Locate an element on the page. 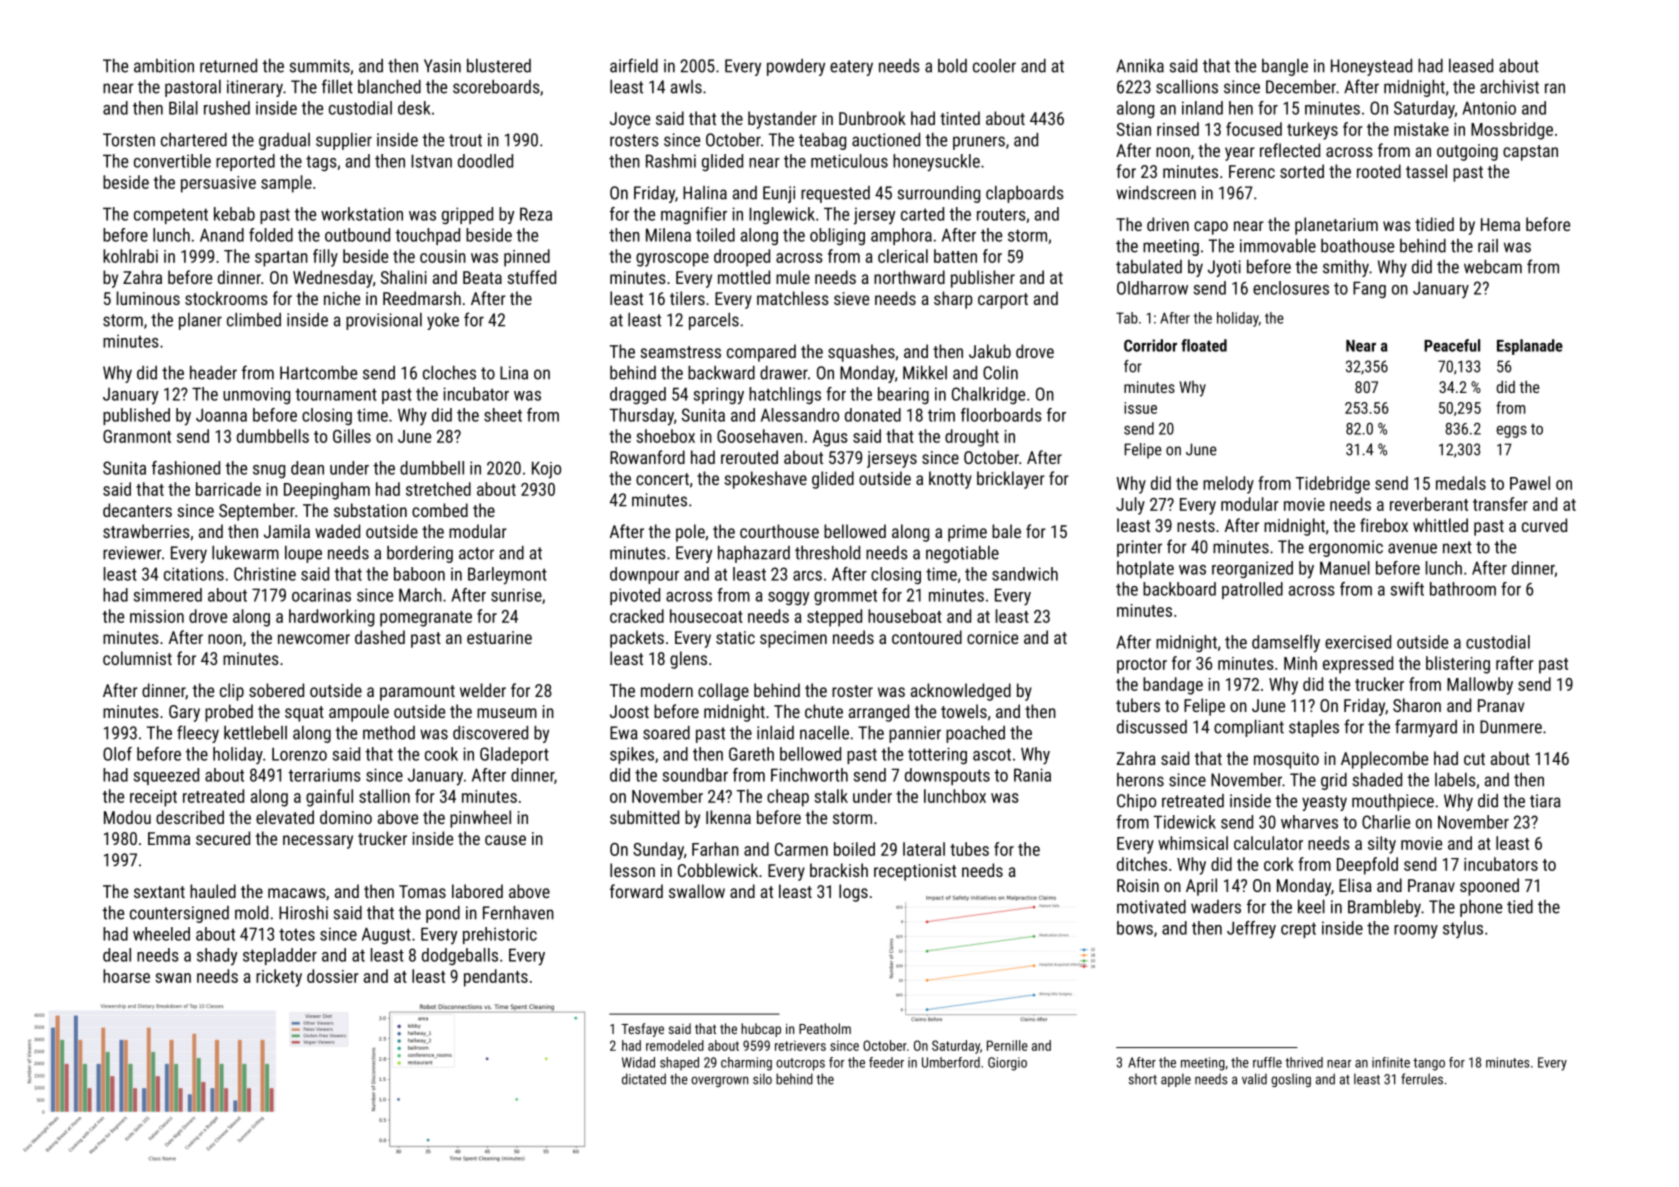 The image size is (1679, 1187). downspouts is located at coordinates (947, 776).
